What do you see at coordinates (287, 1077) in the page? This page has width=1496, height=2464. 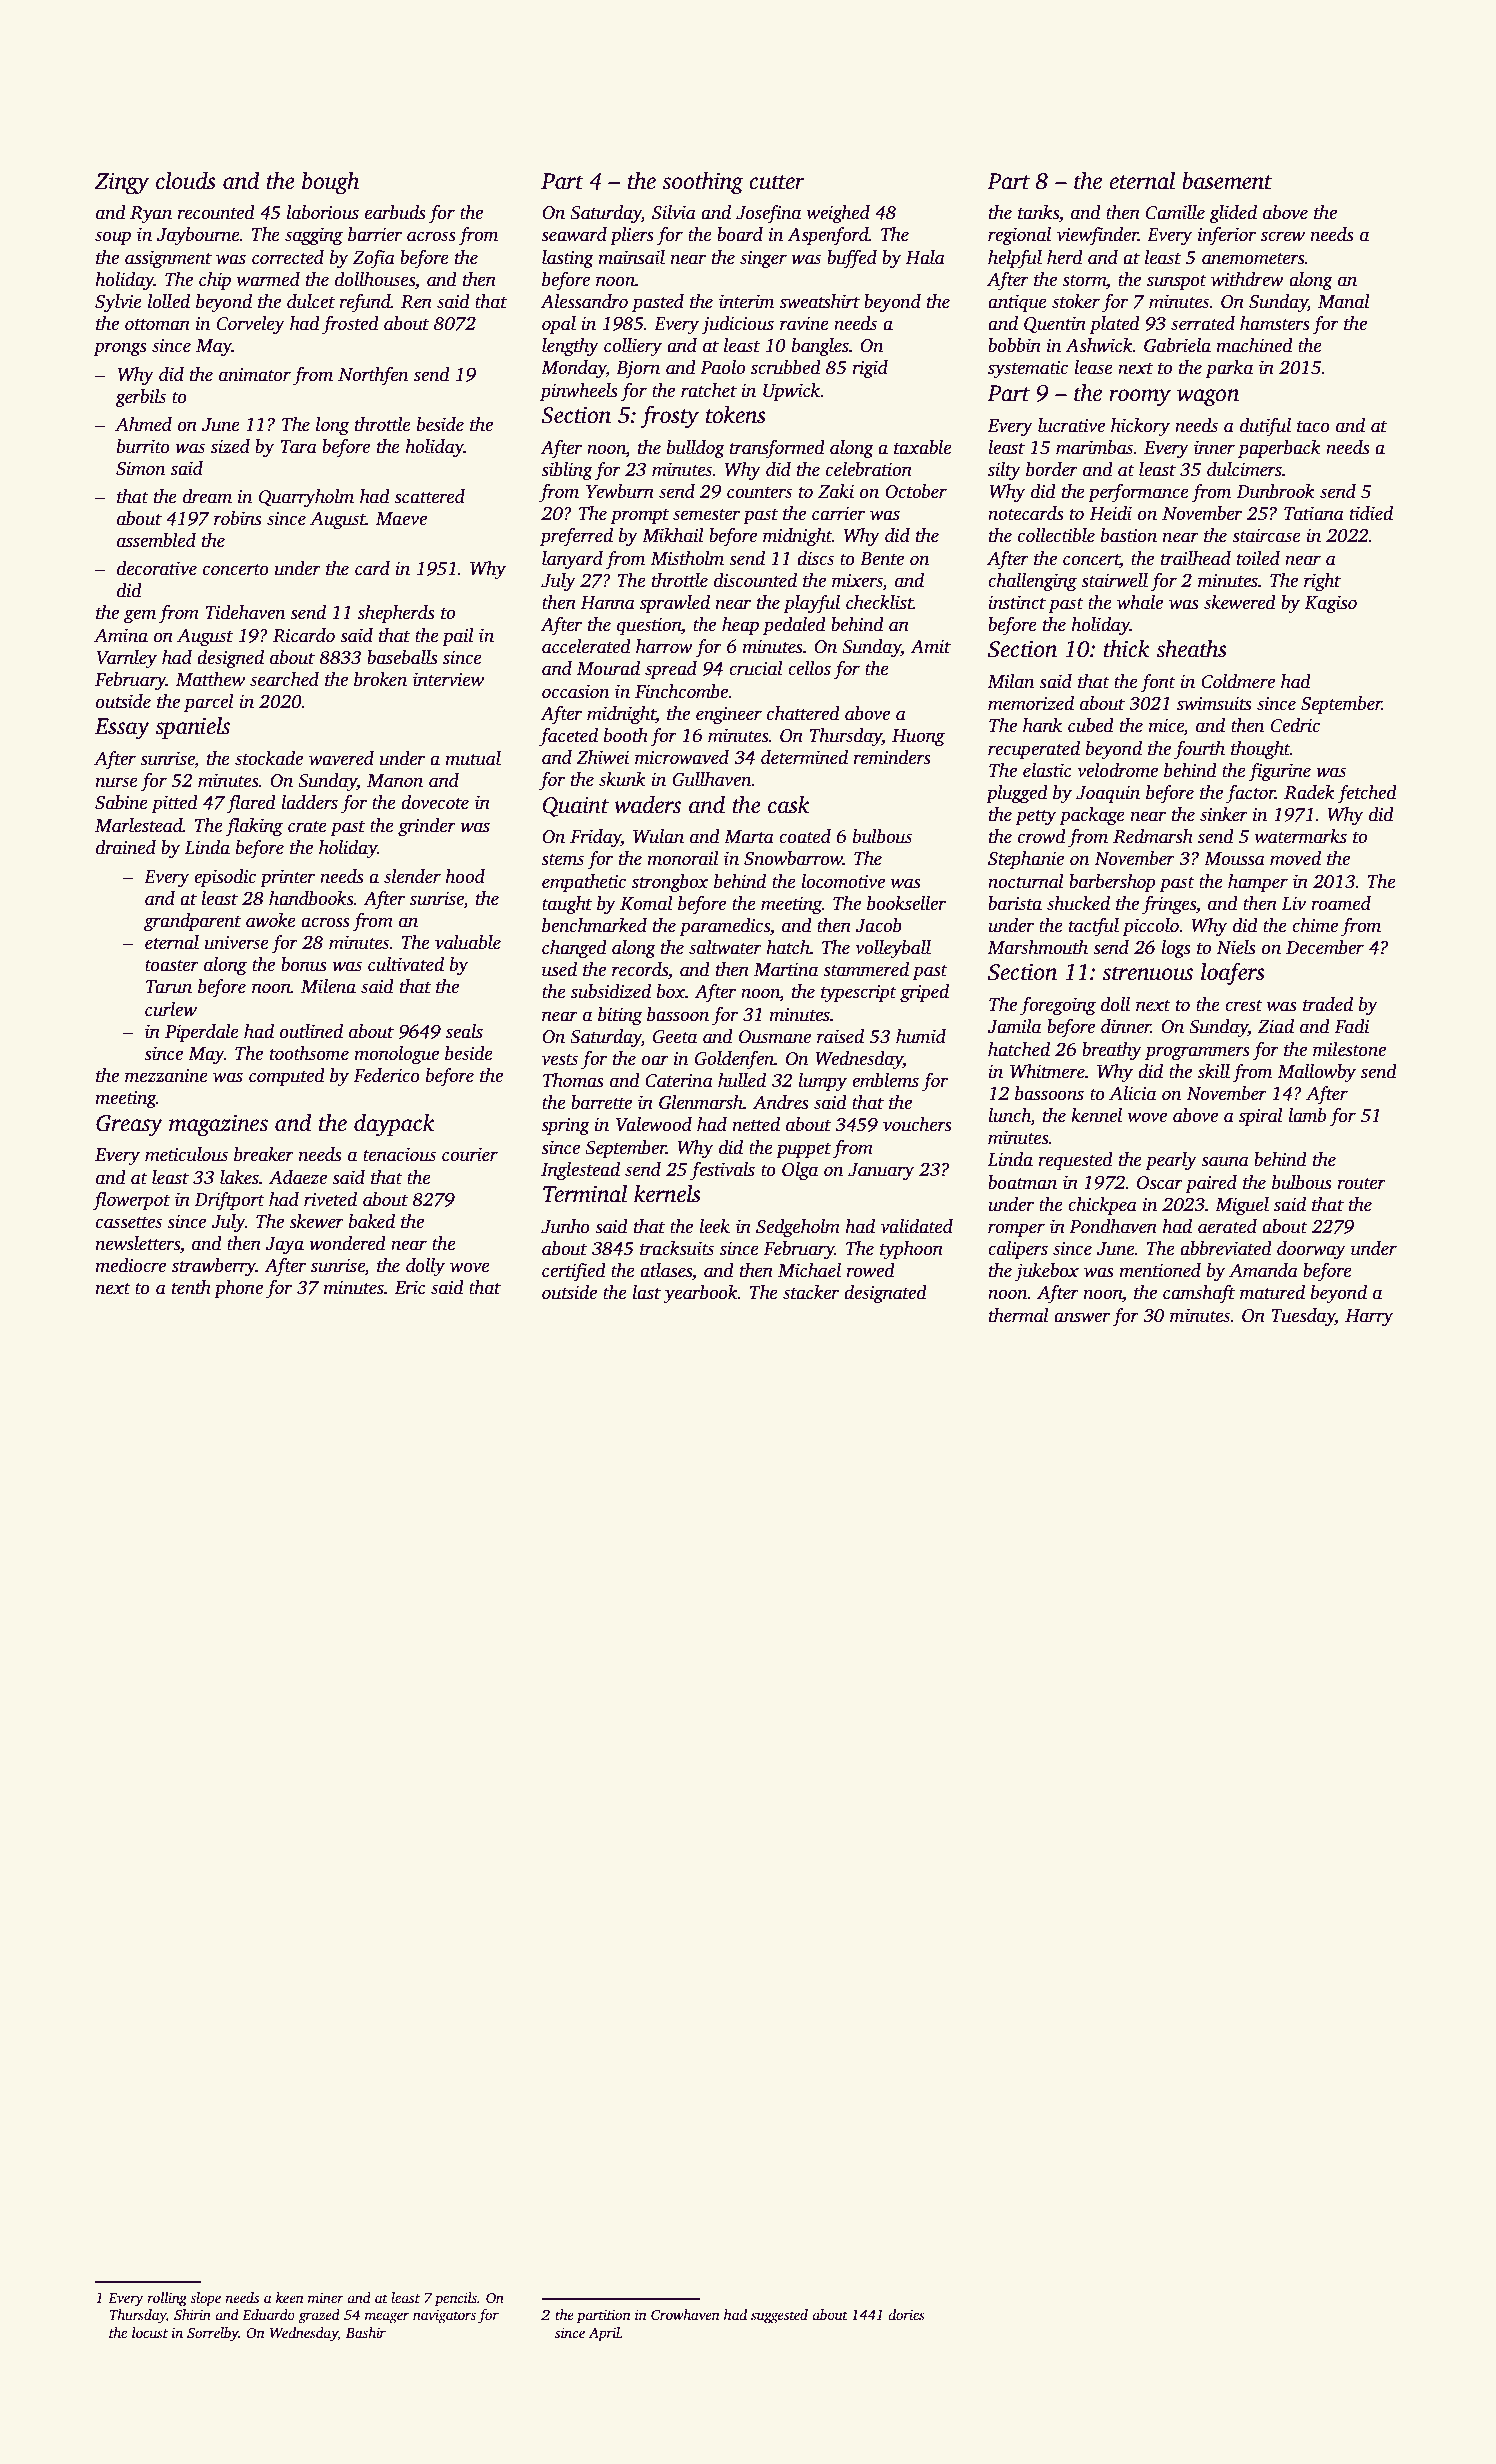 I see `computed` at bounding box center [287, 1077].
